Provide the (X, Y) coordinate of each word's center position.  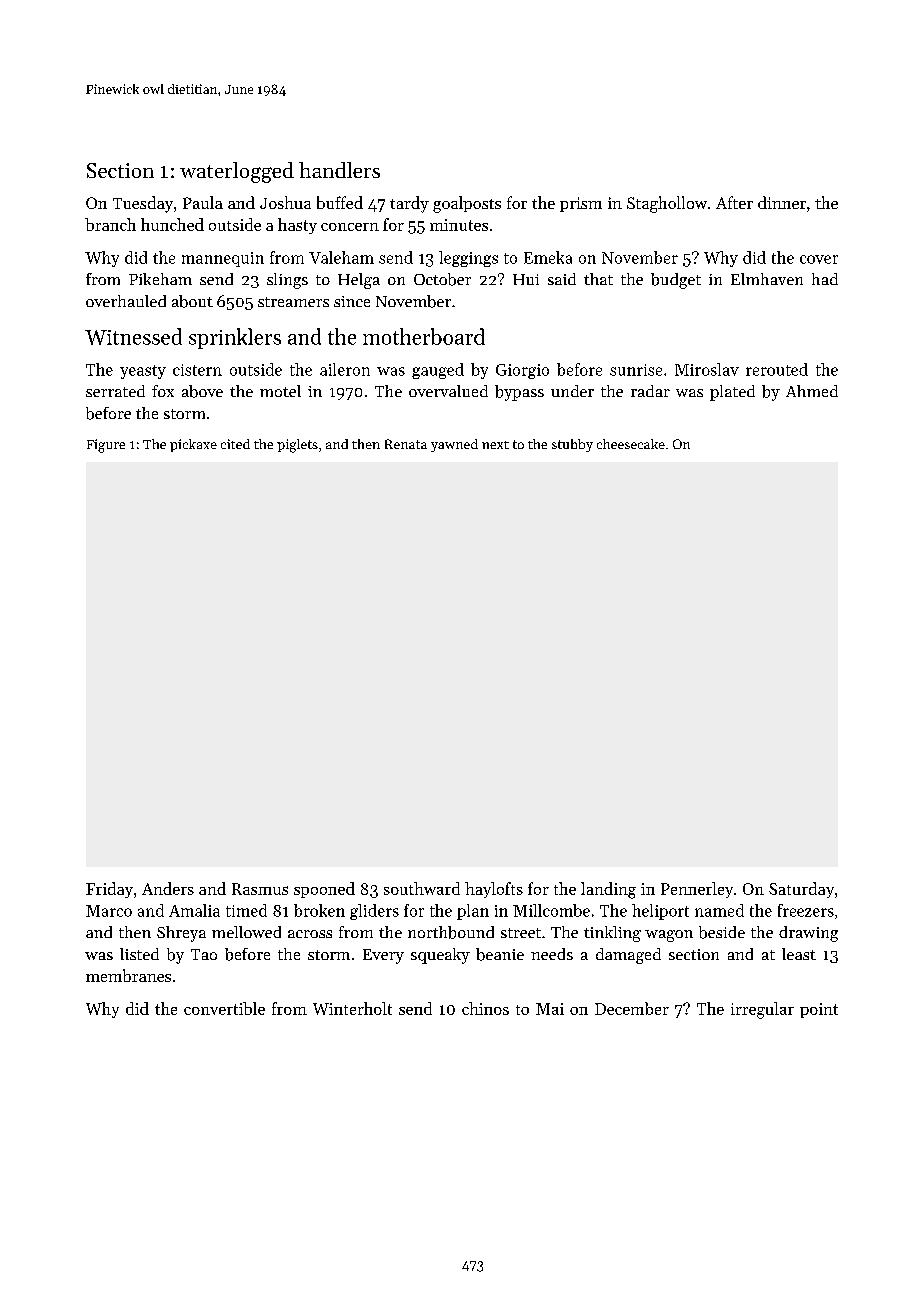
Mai (550, 1009)
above (202, 391)
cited (235, 444)
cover (819, 259)
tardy (409, 204)
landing (608, 890)
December (632, 1008)
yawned (454, 445)
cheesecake (631, 444)
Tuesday (143, 204)
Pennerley (697, 890)
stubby (572, 445)
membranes (128, 975)
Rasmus (260, 889)
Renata (406, 444)
